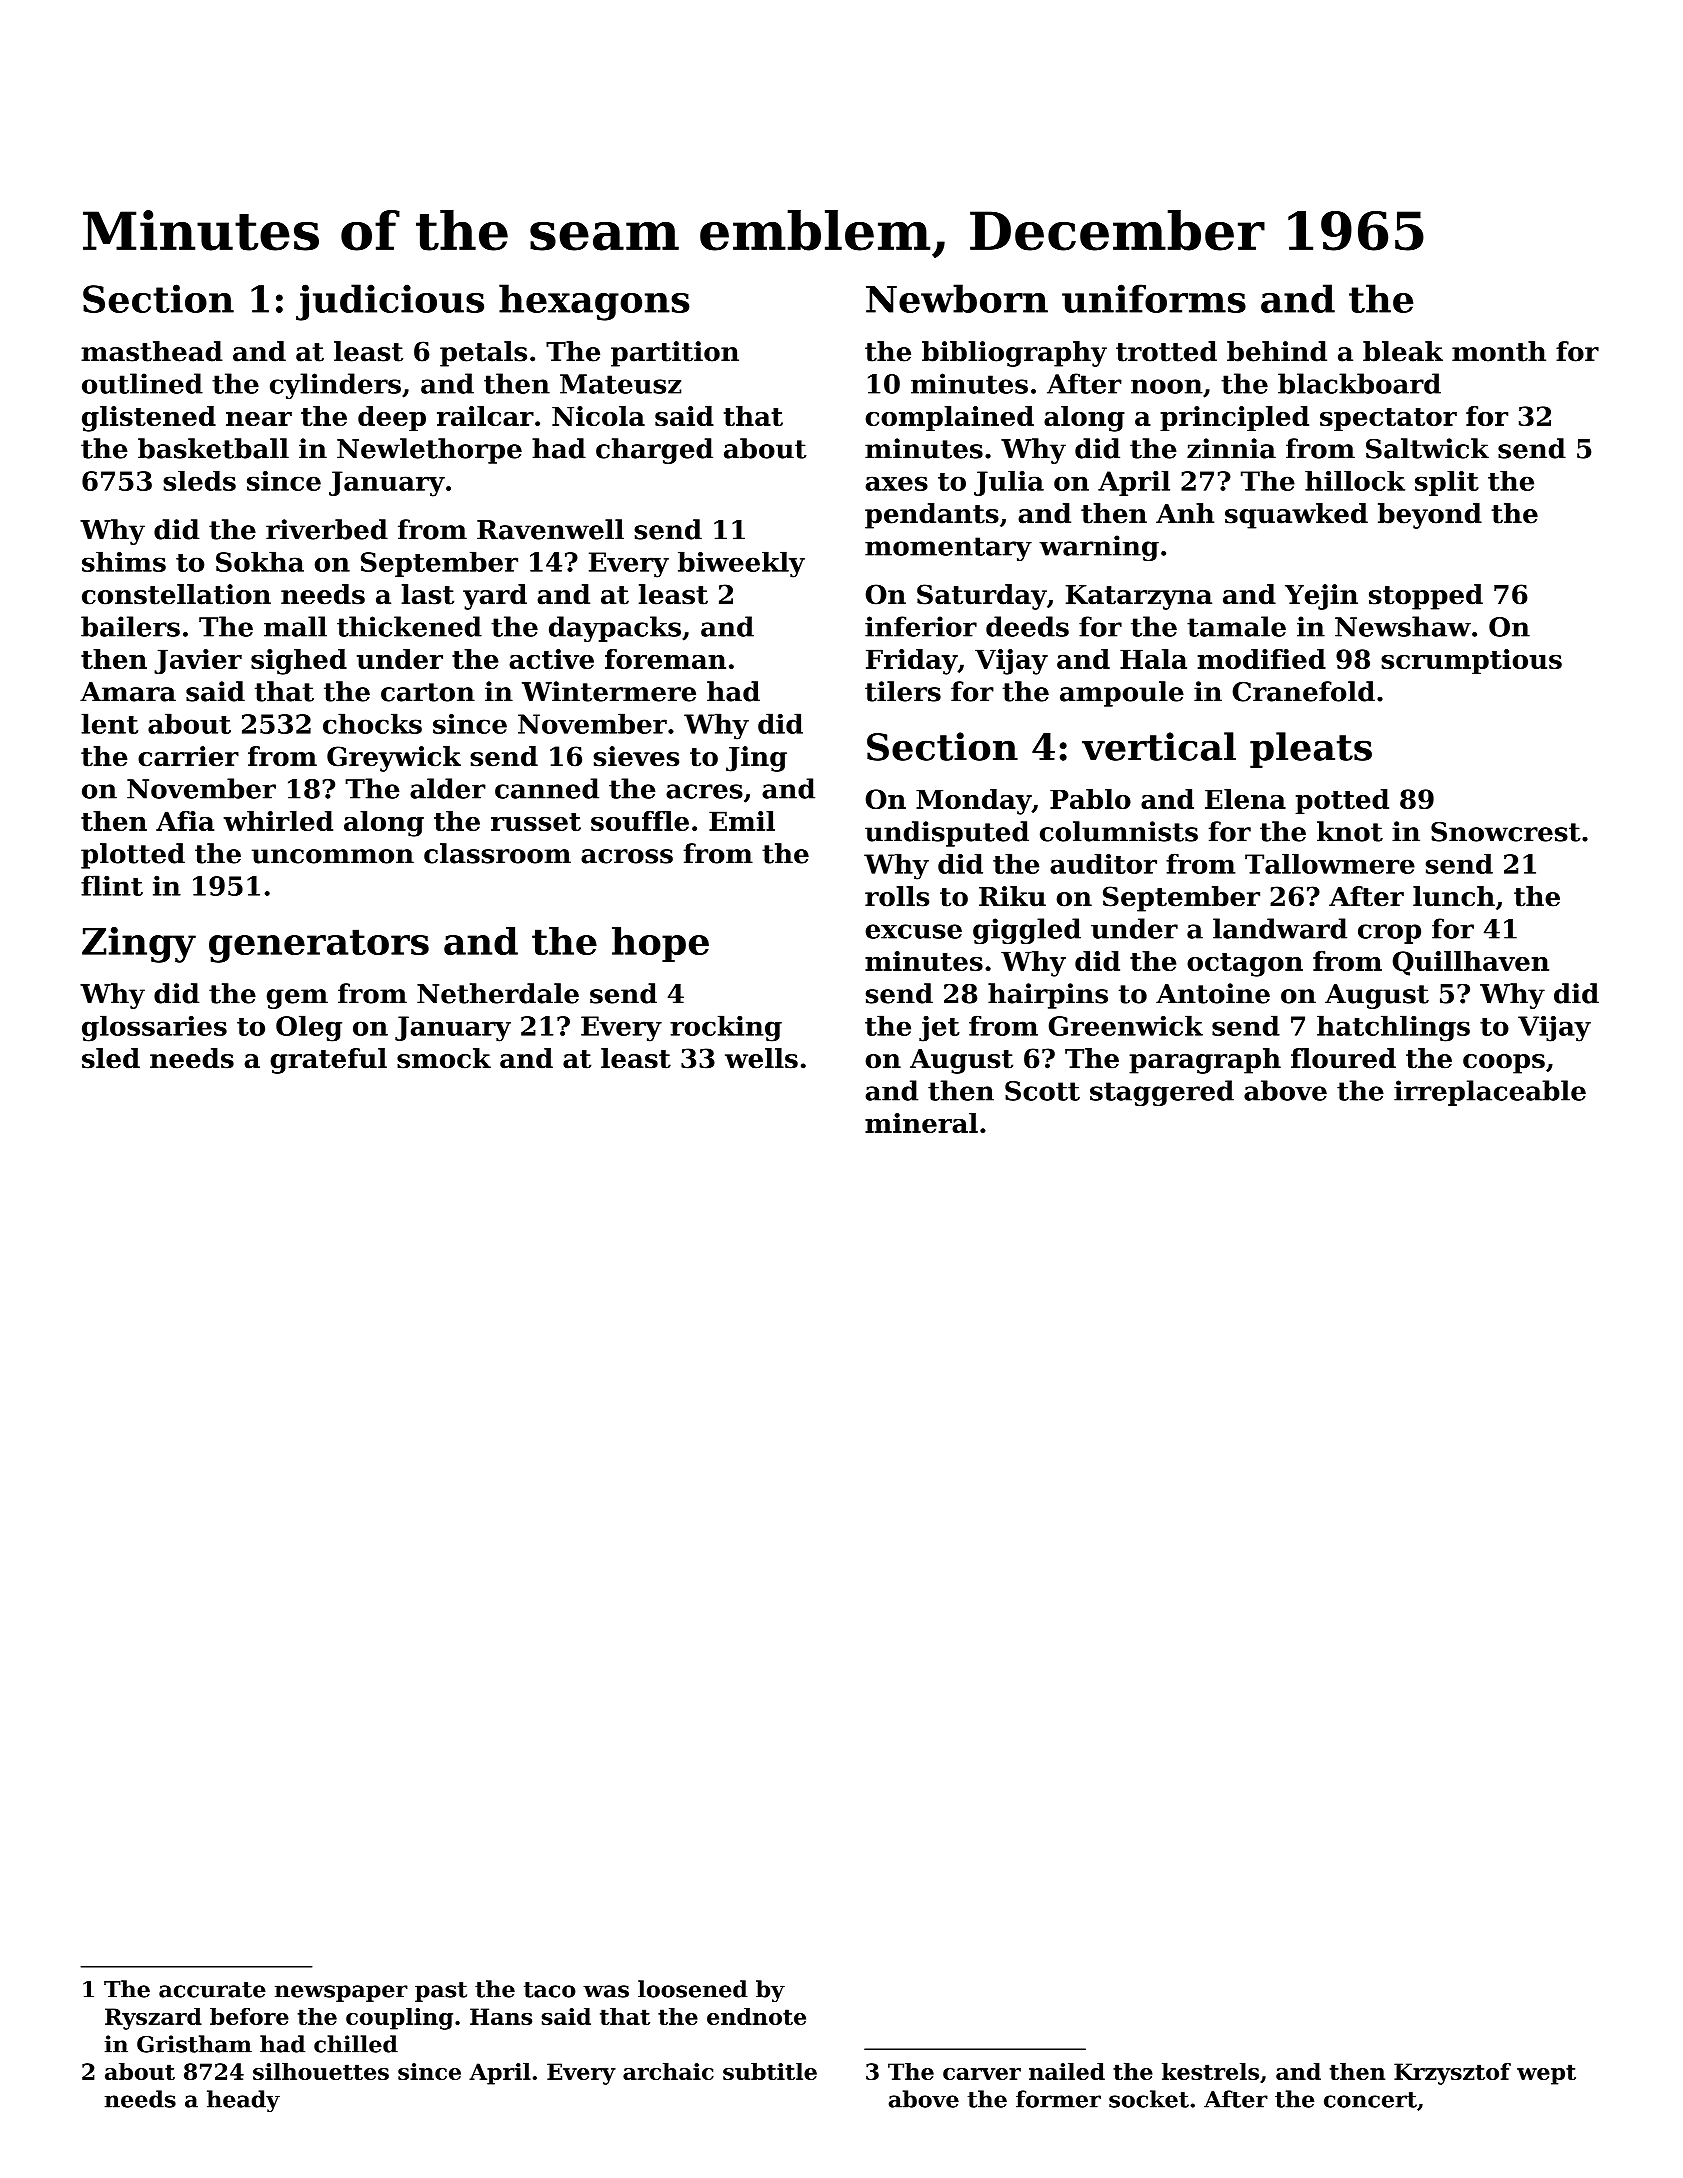  I want to click on classroom, so click(497, 853).
